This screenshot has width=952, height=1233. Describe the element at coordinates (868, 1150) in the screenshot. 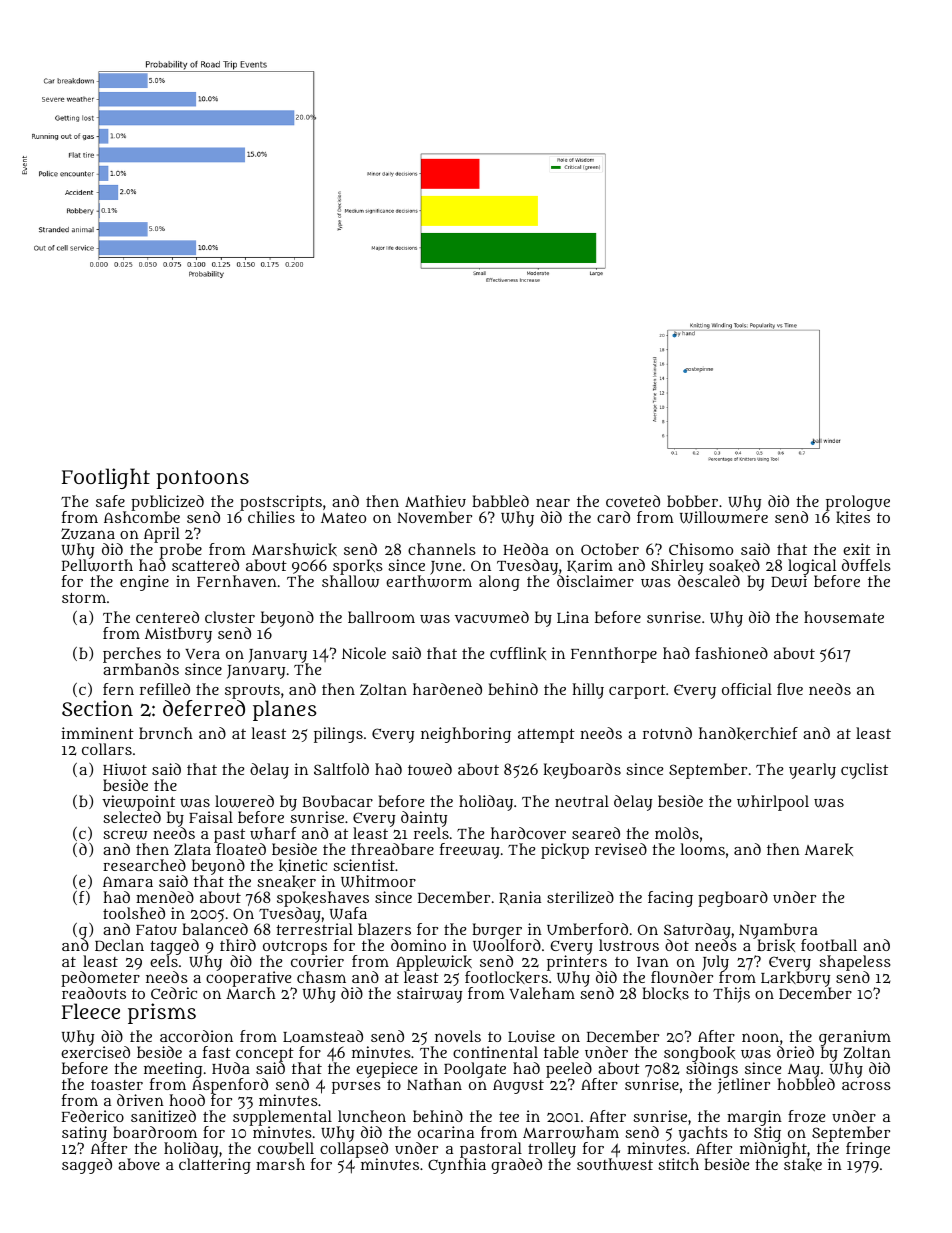

I see `fringe` at that location.
